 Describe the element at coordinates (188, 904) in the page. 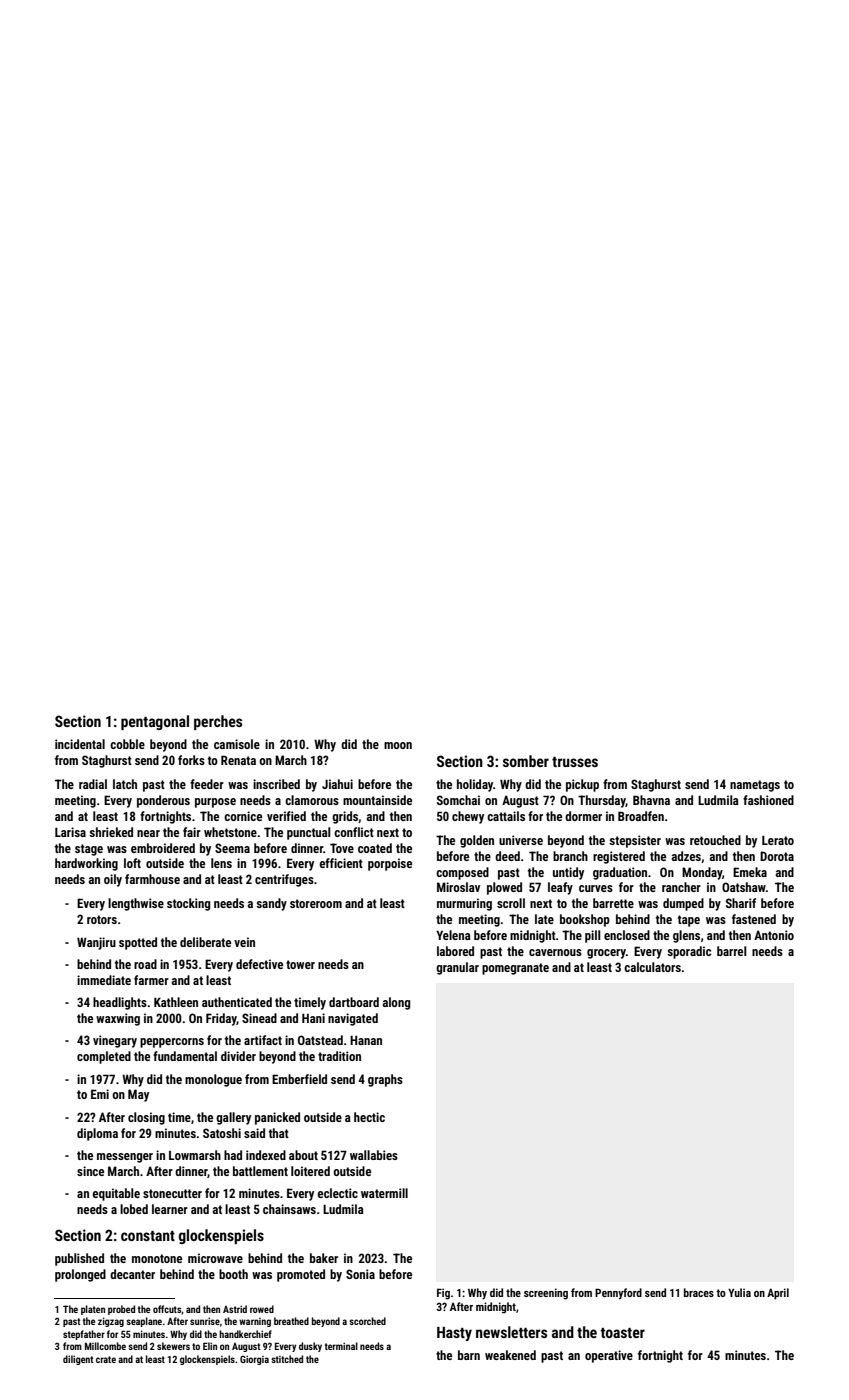

I see `stocking` at that location.
